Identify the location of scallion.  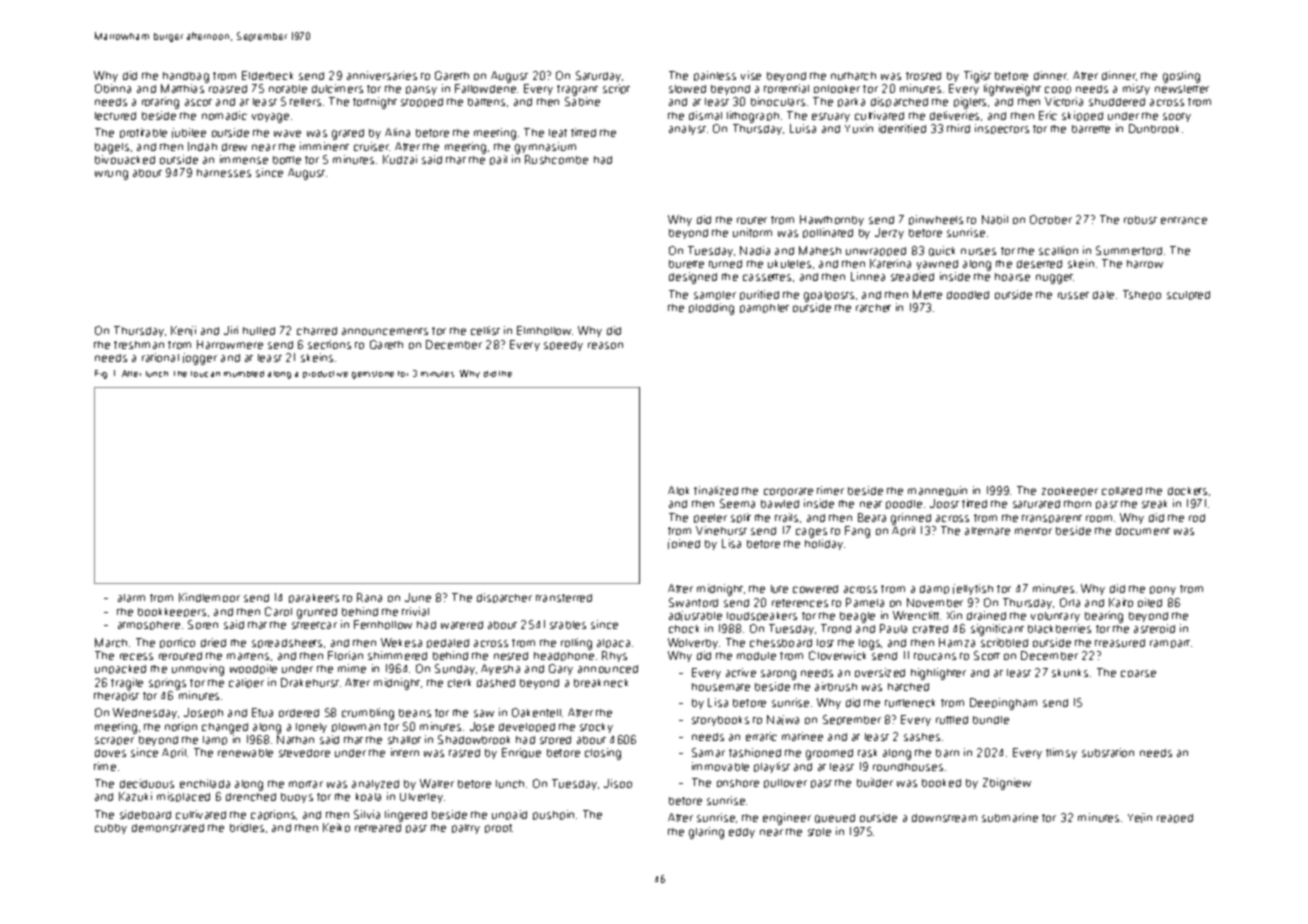
(1058, 250).
